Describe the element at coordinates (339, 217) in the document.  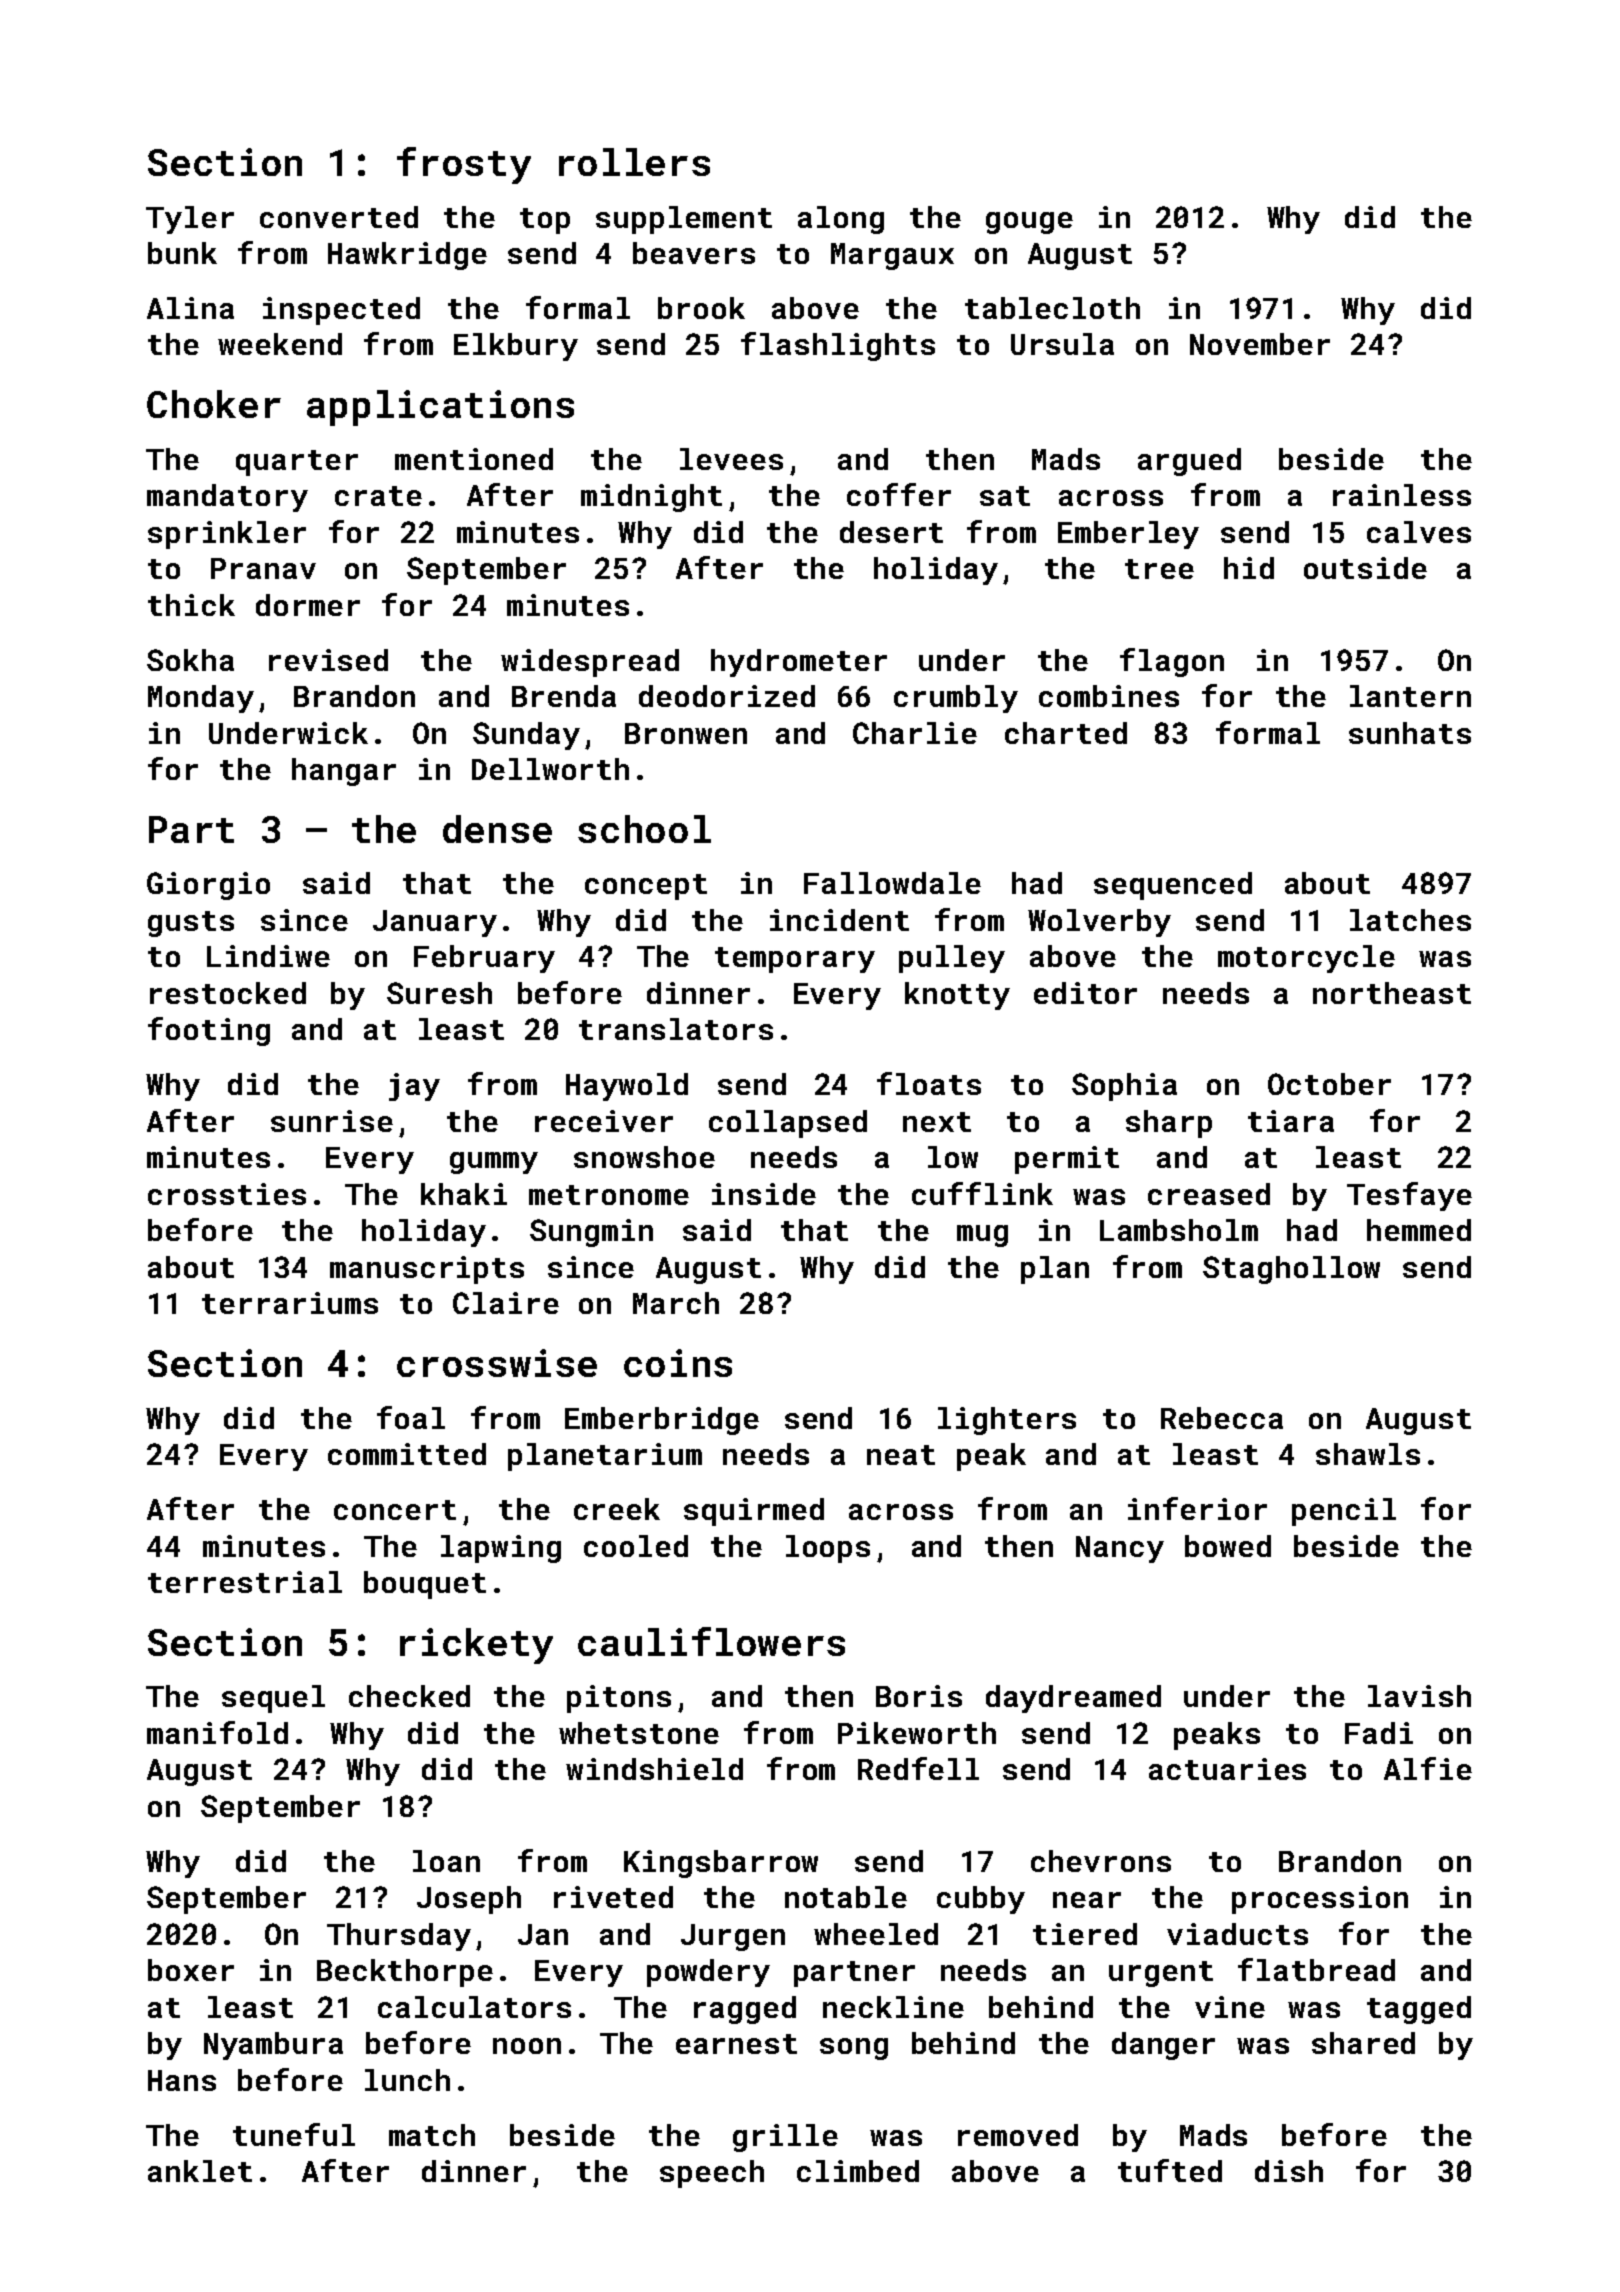
I see `converted` at that location.
